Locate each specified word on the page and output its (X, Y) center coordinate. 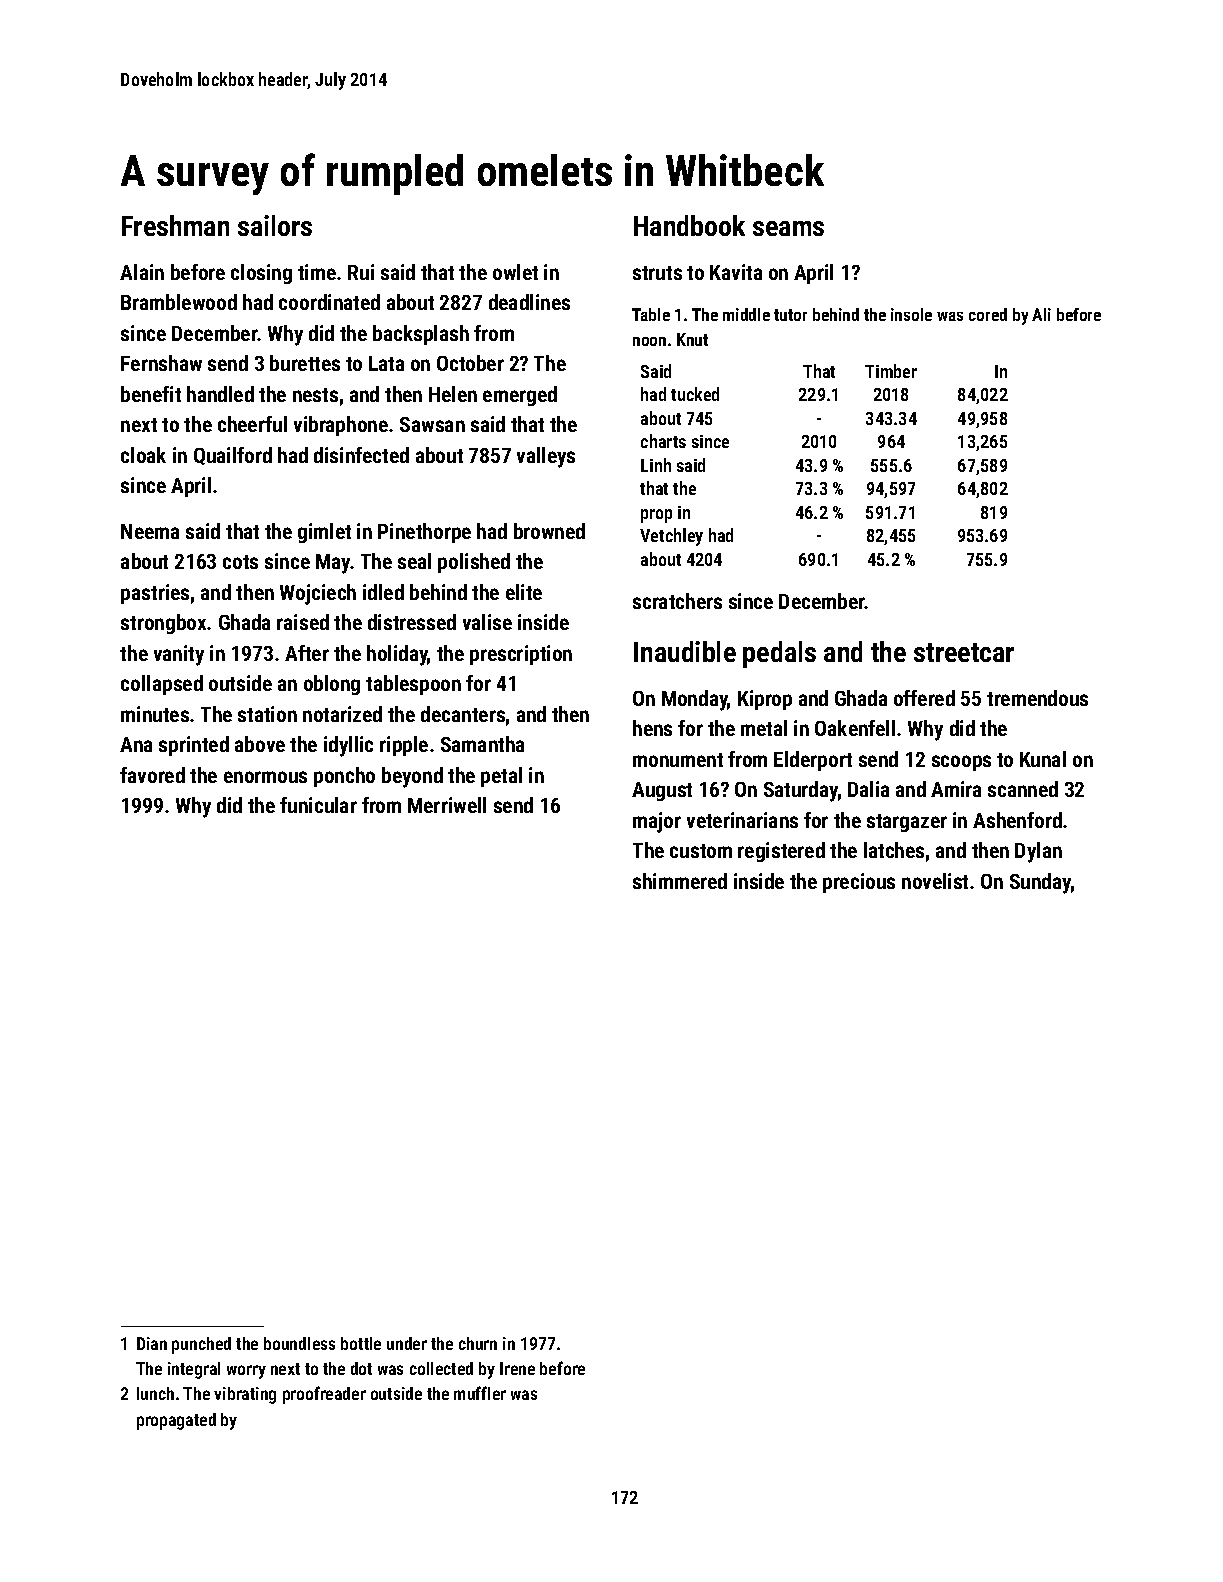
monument (678, 760)
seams (788, 228)
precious (859, 883)
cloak (143, 455)
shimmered (680, 881)
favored (152, 775)
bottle (361, 1343)
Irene (517, 1368)
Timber (891, 371)
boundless (299, 1343)
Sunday (1040, 883)
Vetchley (671, 537)
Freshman (175, 225)
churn (478, 1343)
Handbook (689, 225)
